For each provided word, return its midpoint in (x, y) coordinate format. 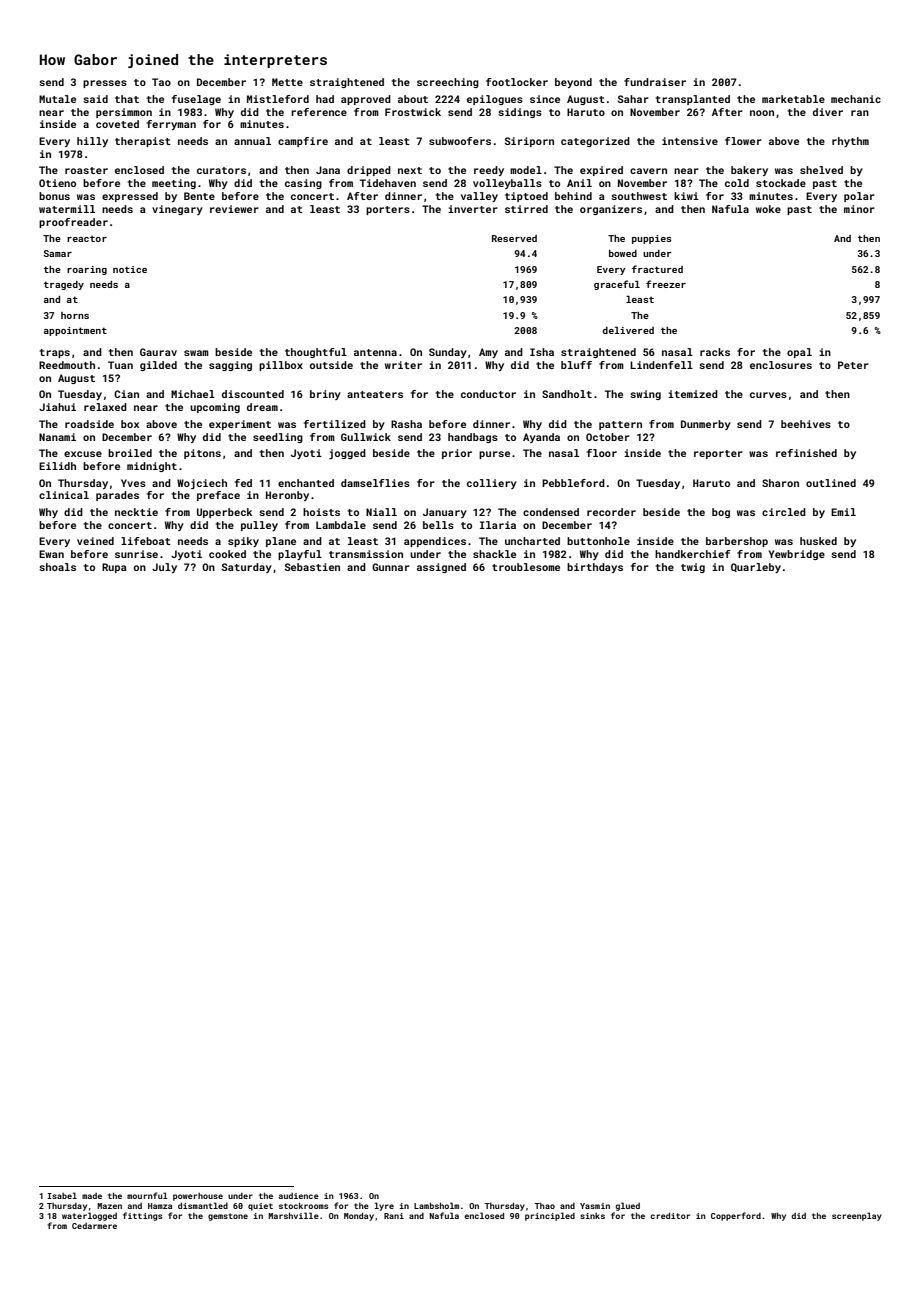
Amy (488, 353)
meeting (174, 184)
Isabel (62, 1195)
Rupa (114, 568)
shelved (821, 170)
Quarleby (756, 568)
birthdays (595, 568)
